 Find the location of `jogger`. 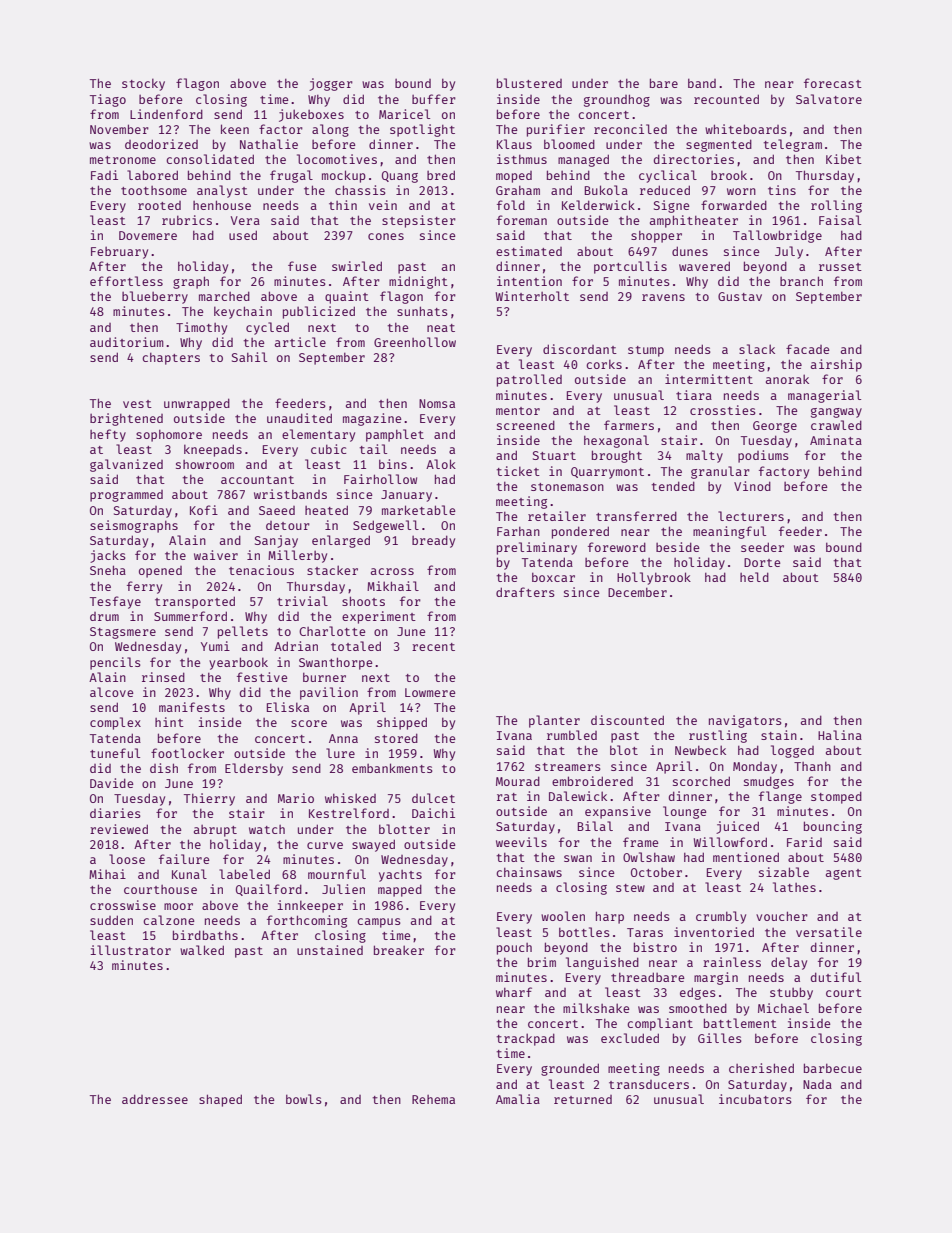

jogger is located at coordinates (331, 84).
